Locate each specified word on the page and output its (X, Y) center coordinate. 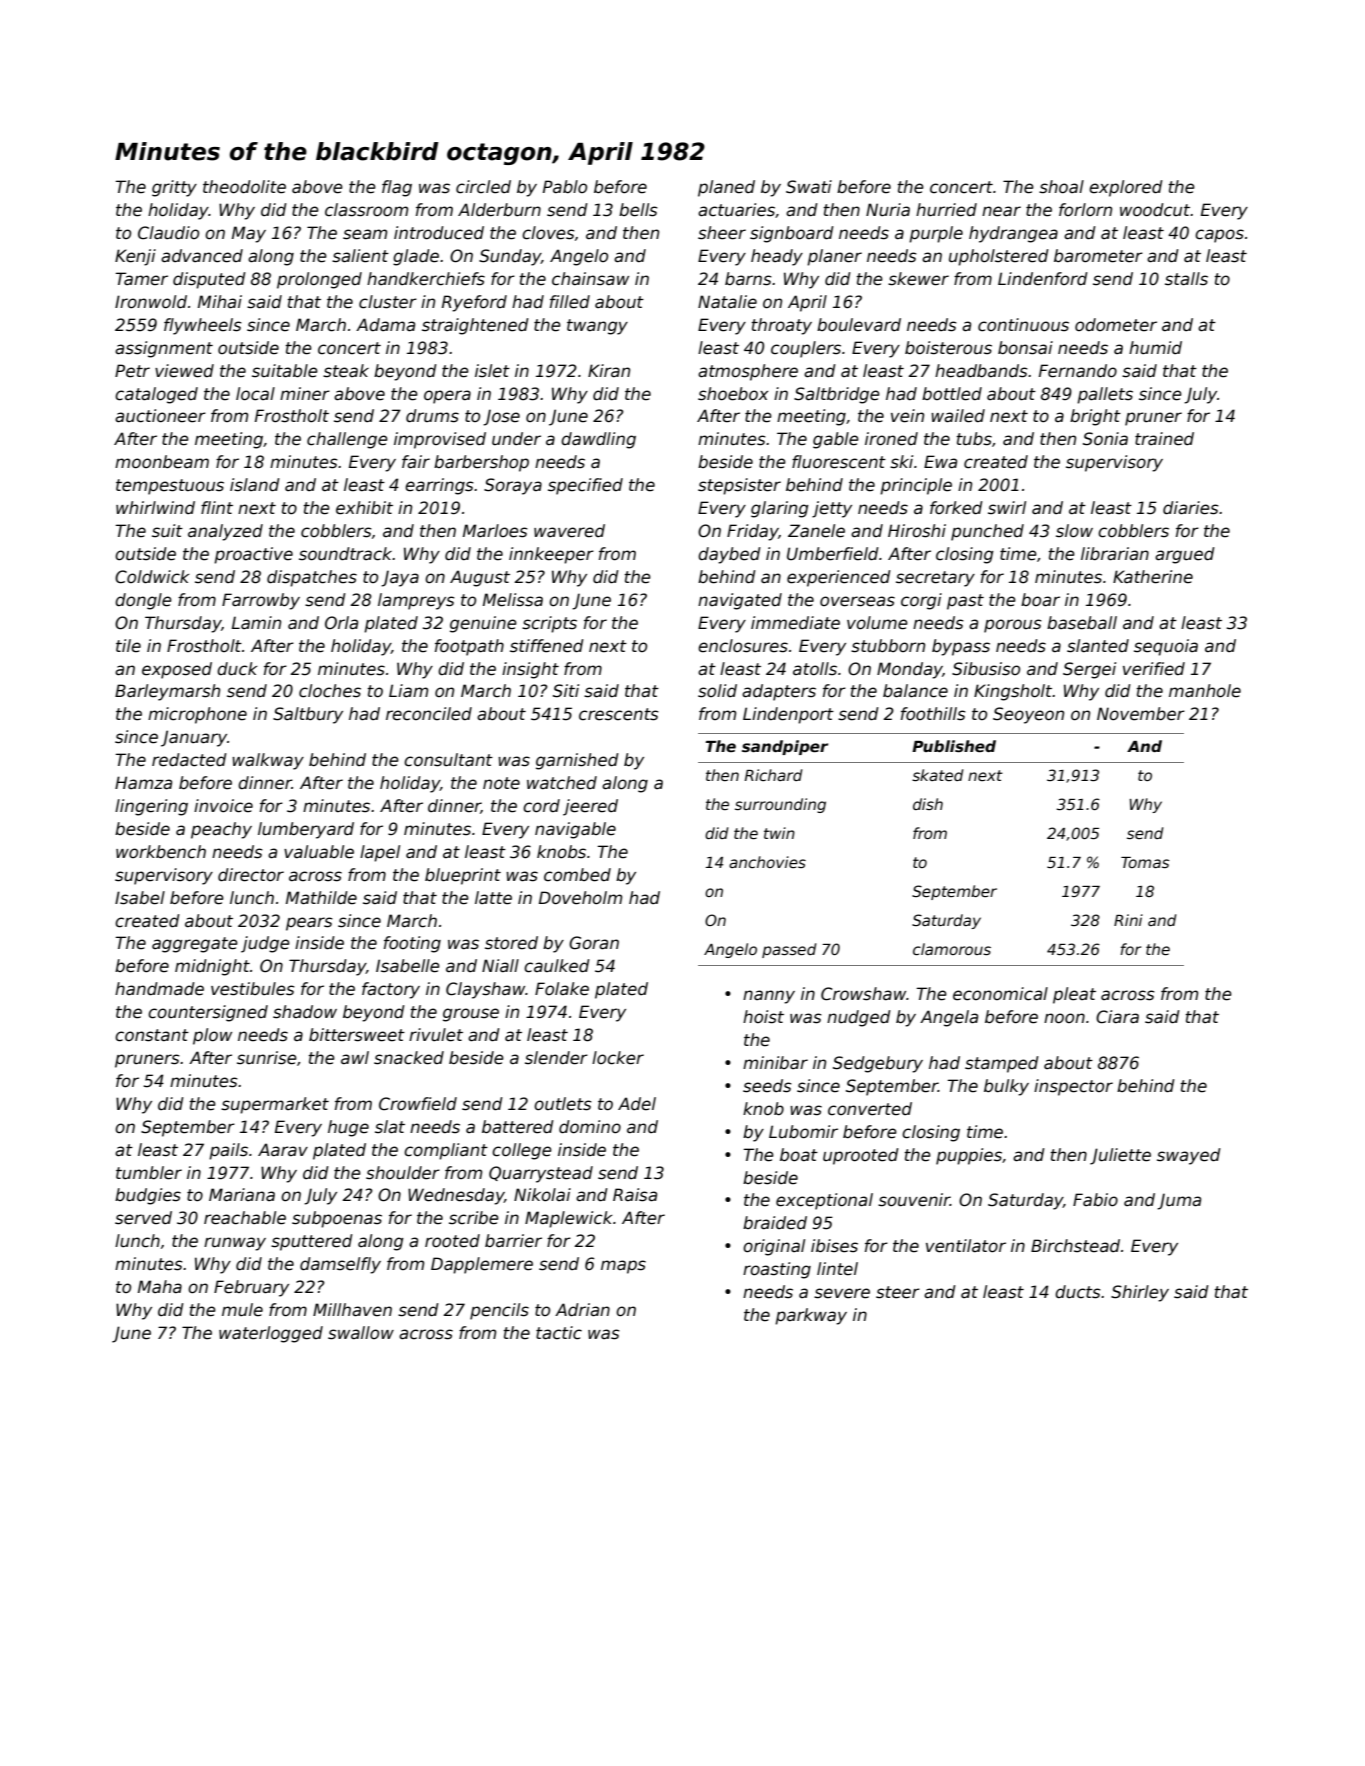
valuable (319, 852)
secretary (935, 579)
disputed (209, 280)
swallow (361, 1333)
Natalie (727, 302)
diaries (1191, 508)
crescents (619, 714)
